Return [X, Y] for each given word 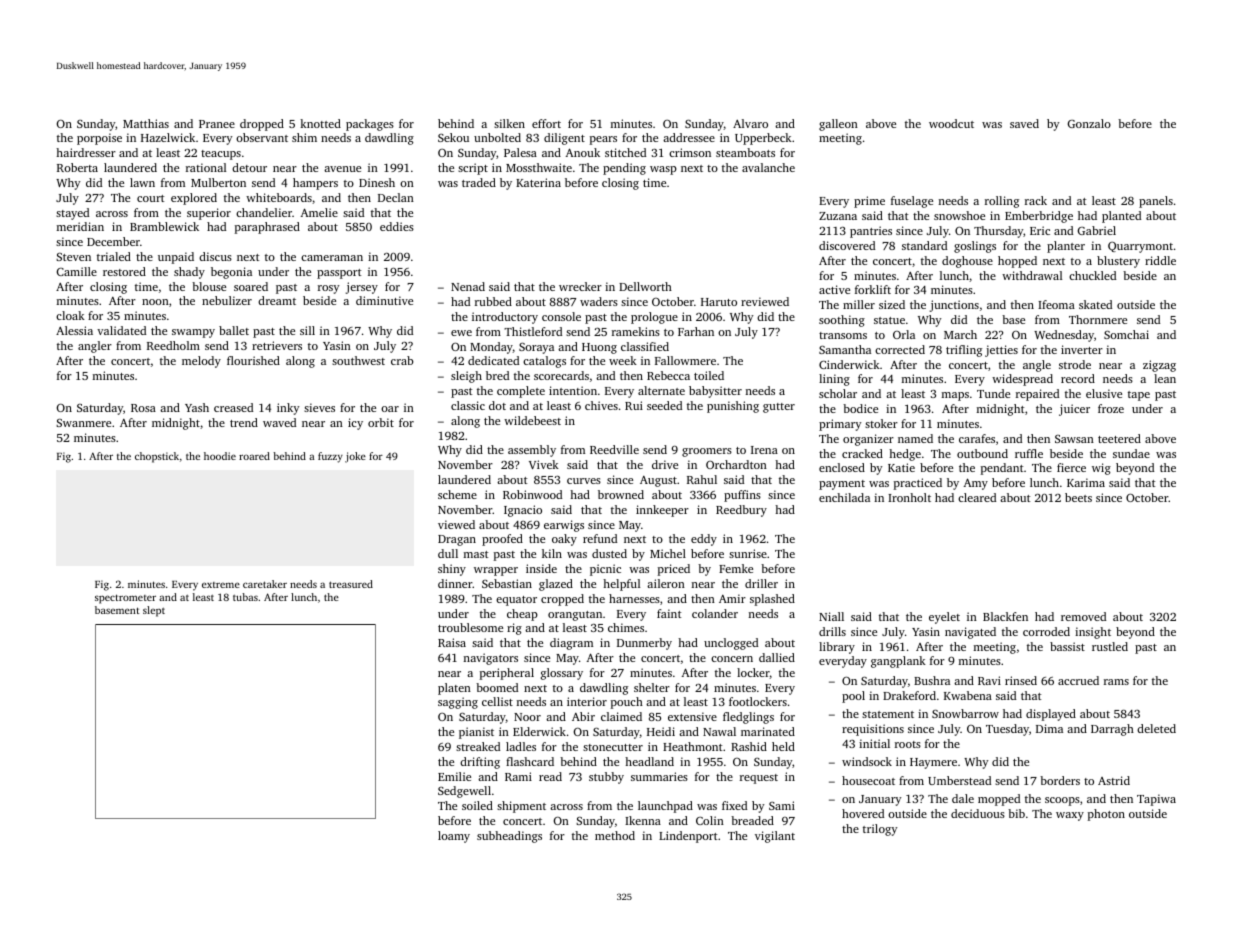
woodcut [951, 123]
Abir [583, 716]
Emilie [454, 776]
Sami [782, 805]
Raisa [452, 642]
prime [869, 202]
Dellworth [645, 286]
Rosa [143, 408]
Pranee [217, 124]
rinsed [1021, 680]
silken [509, 123]
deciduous [978, 813]
